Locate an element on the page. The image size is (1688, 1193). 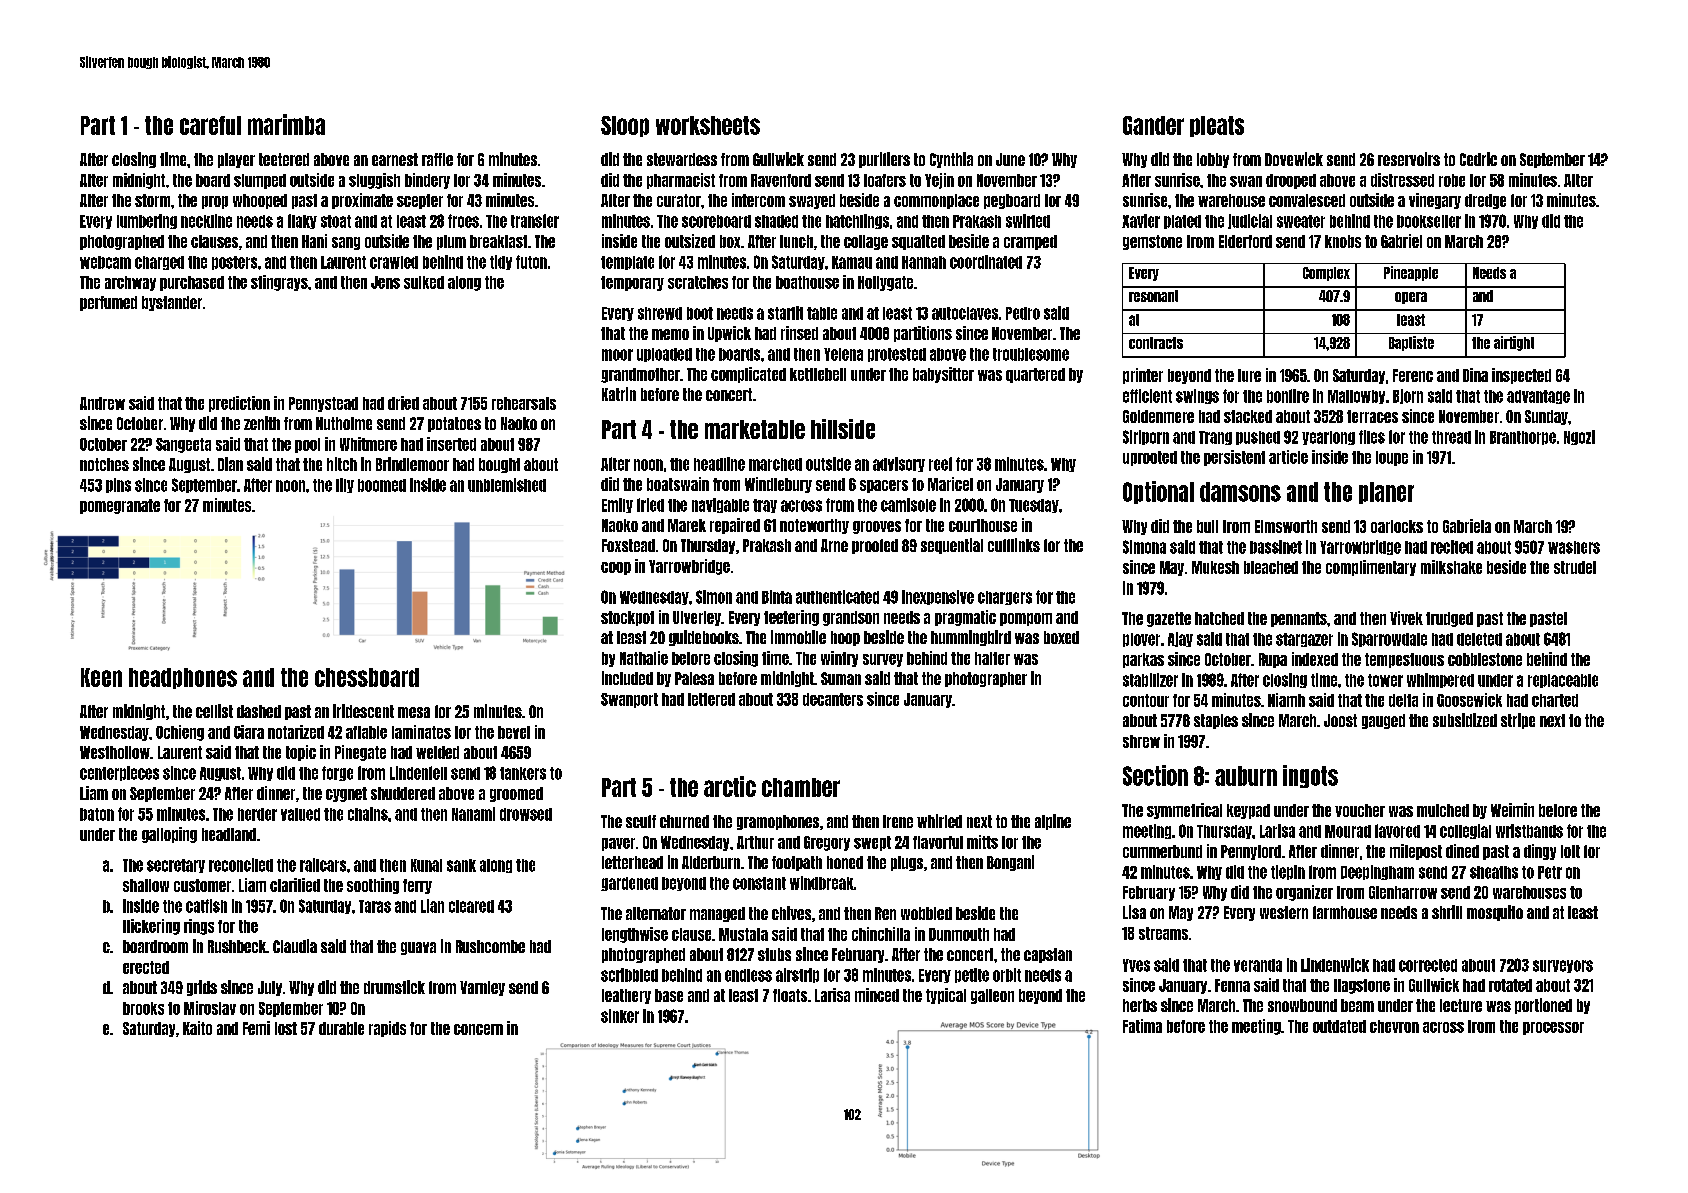
headphones is located at coordinates (183, 678).
